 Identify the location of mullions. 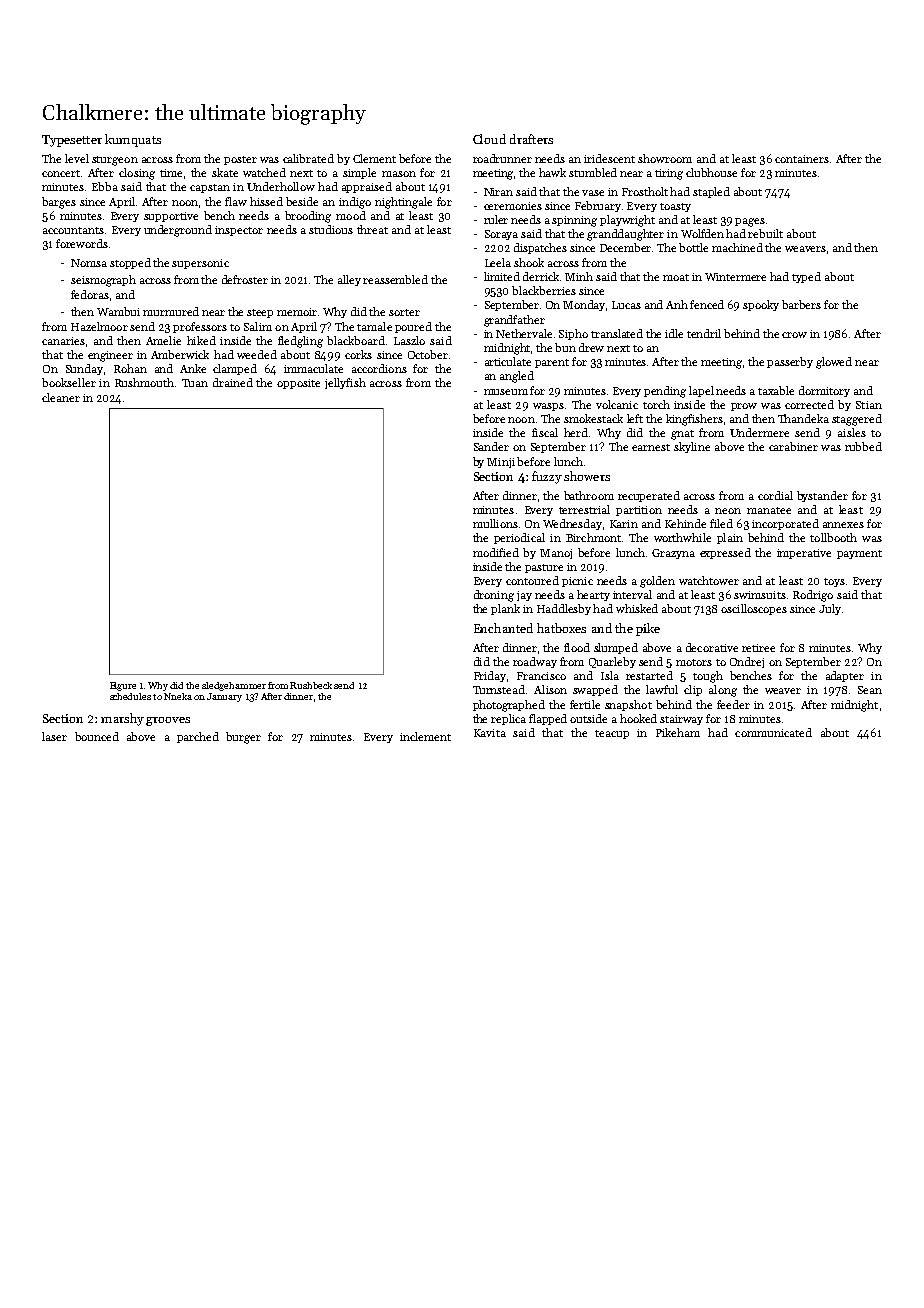
(495, 523).
